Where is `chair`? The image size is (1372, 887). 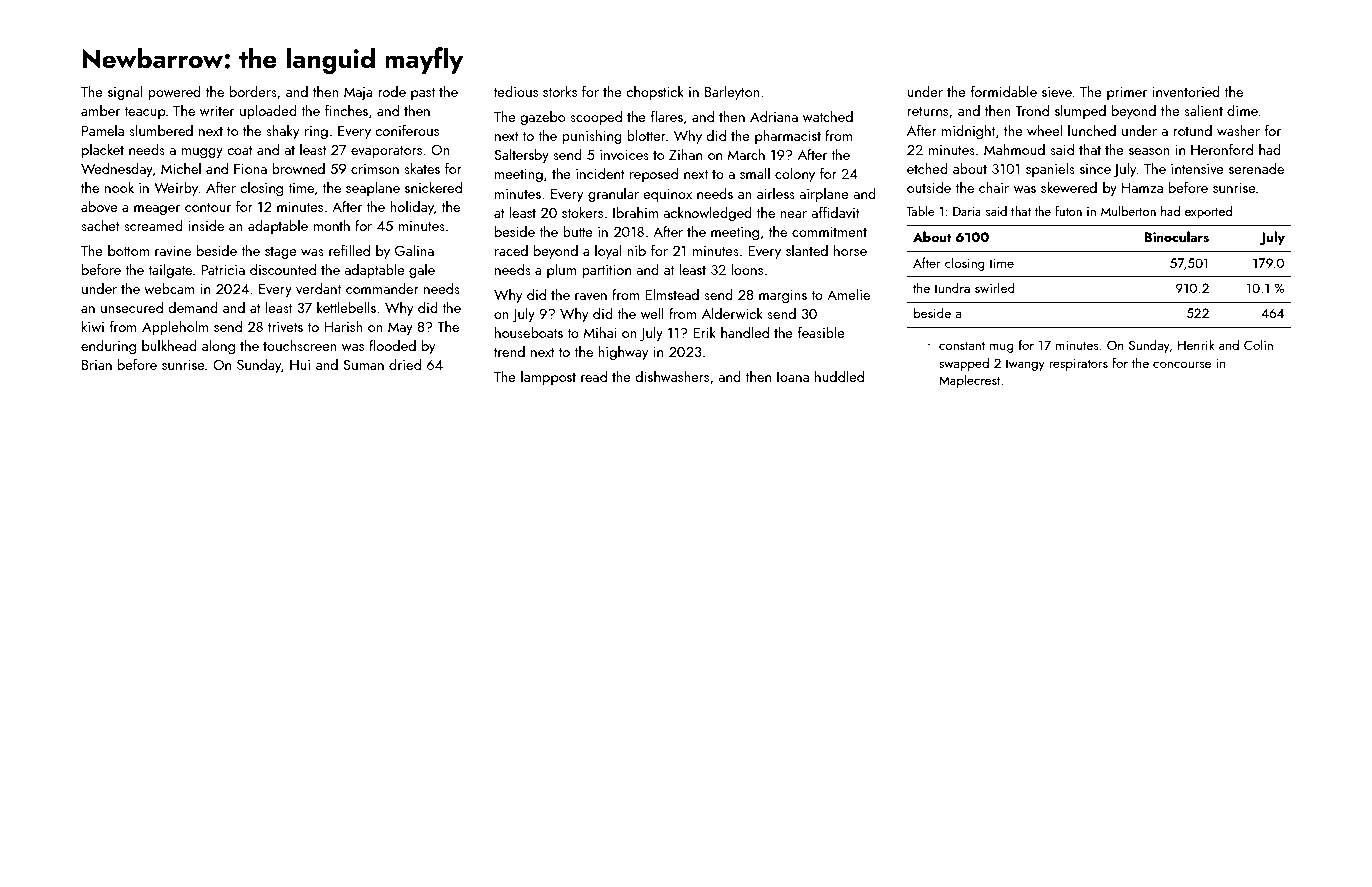 chair is located at coordinates (994, 187).
